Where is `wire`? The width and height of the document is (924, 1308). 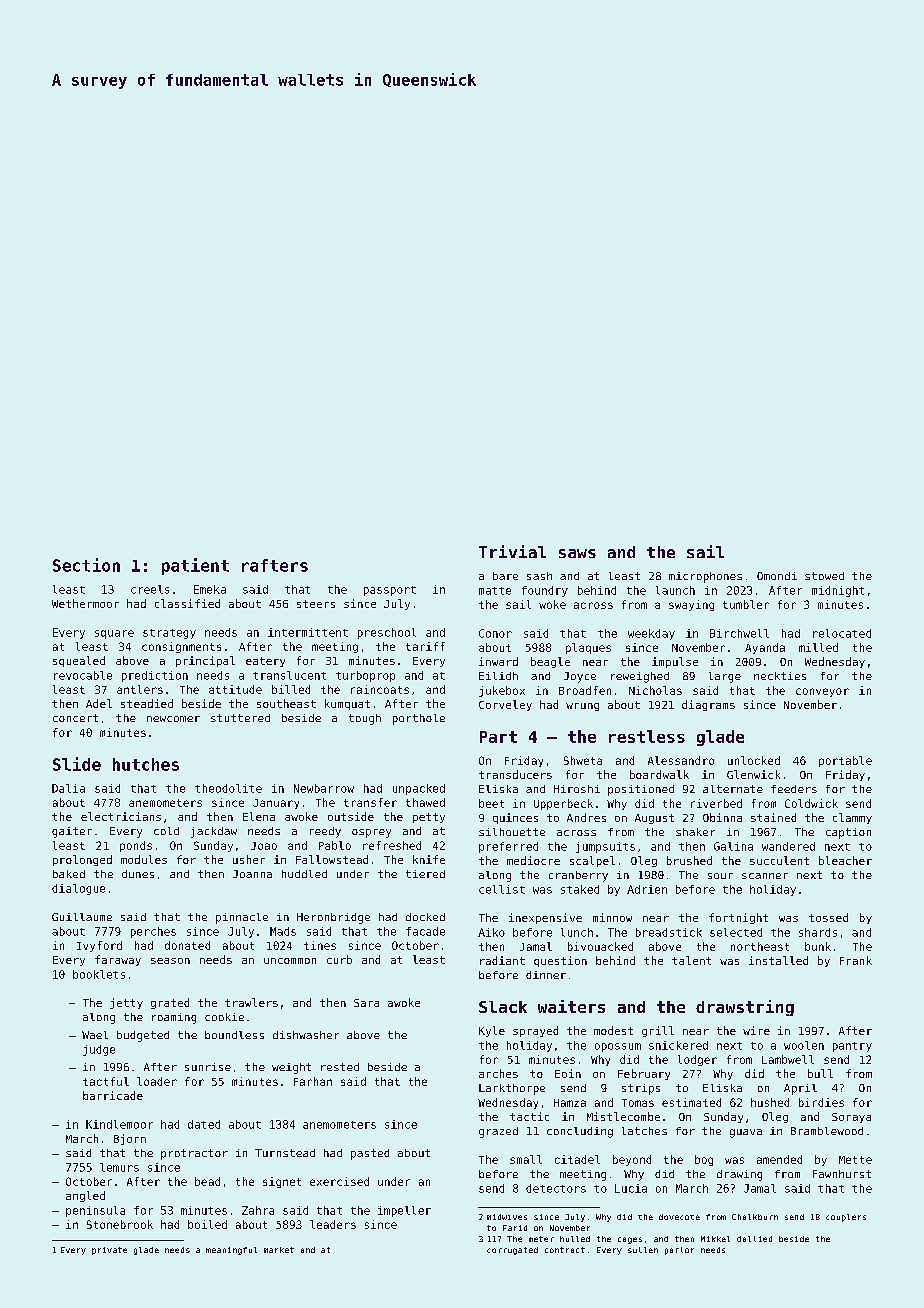
wire is located at coordinates (756, 1030).
